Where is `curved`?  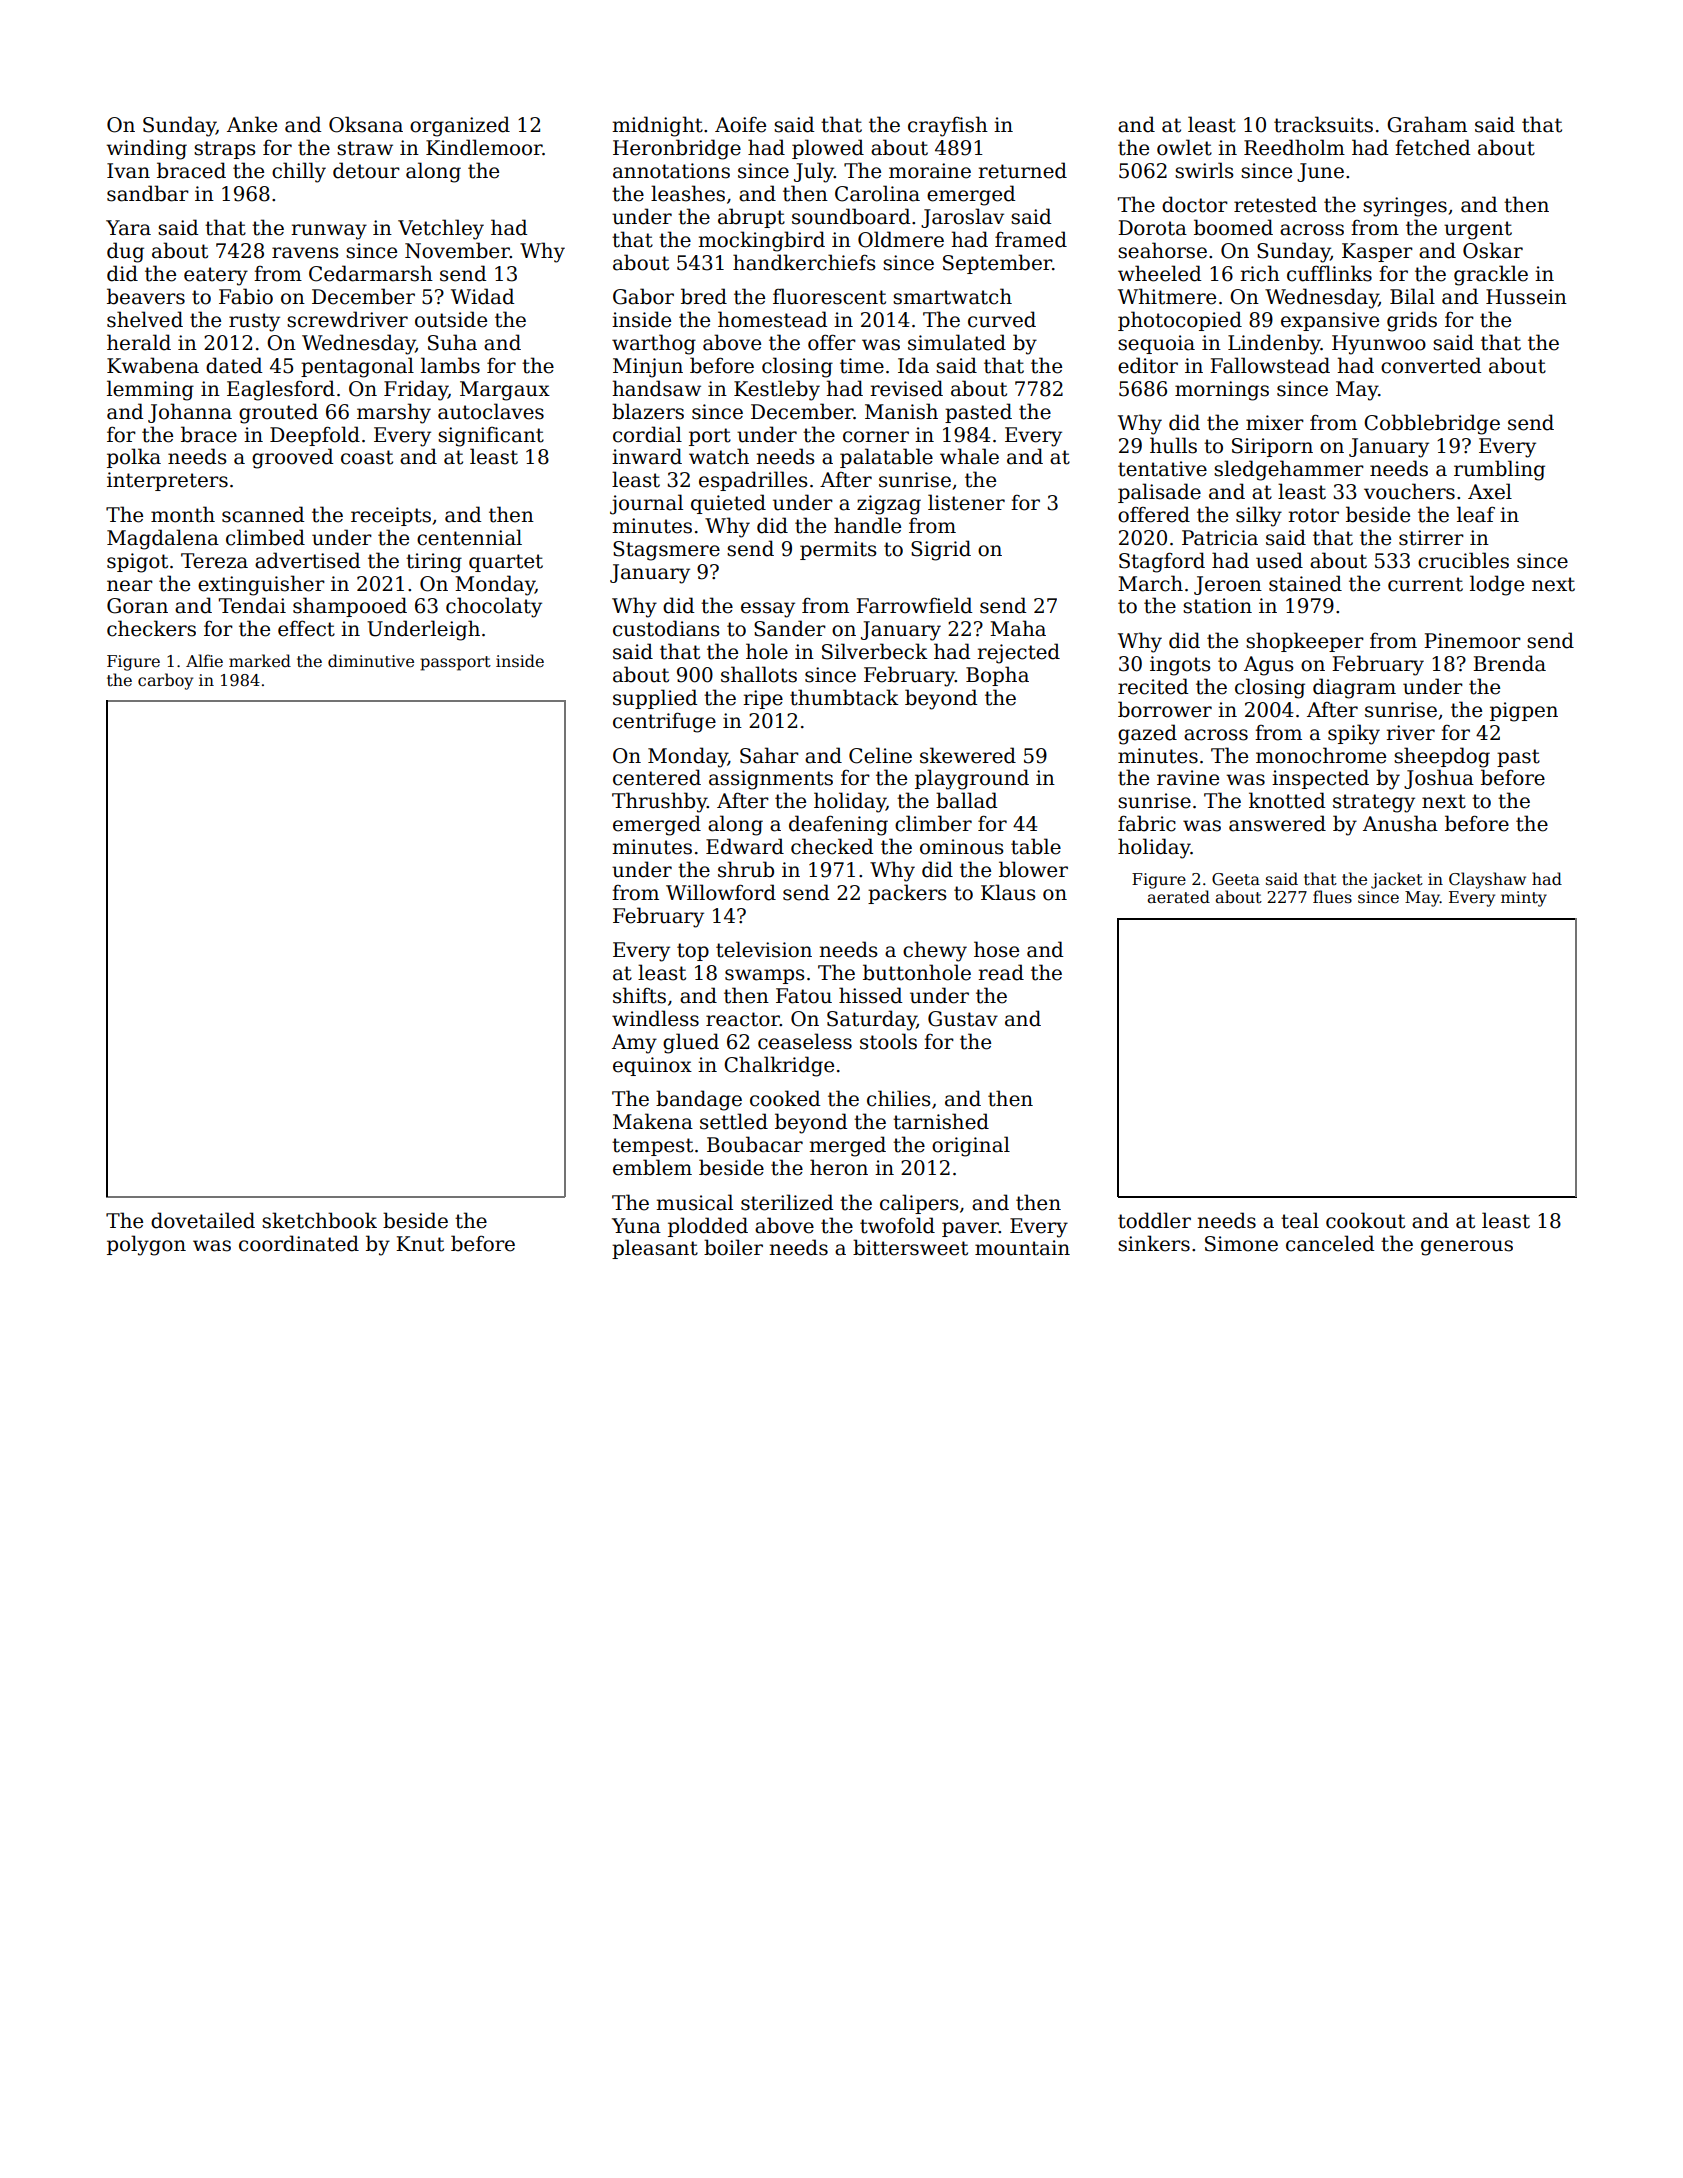
curved is located at coordinates (1002, 319).
